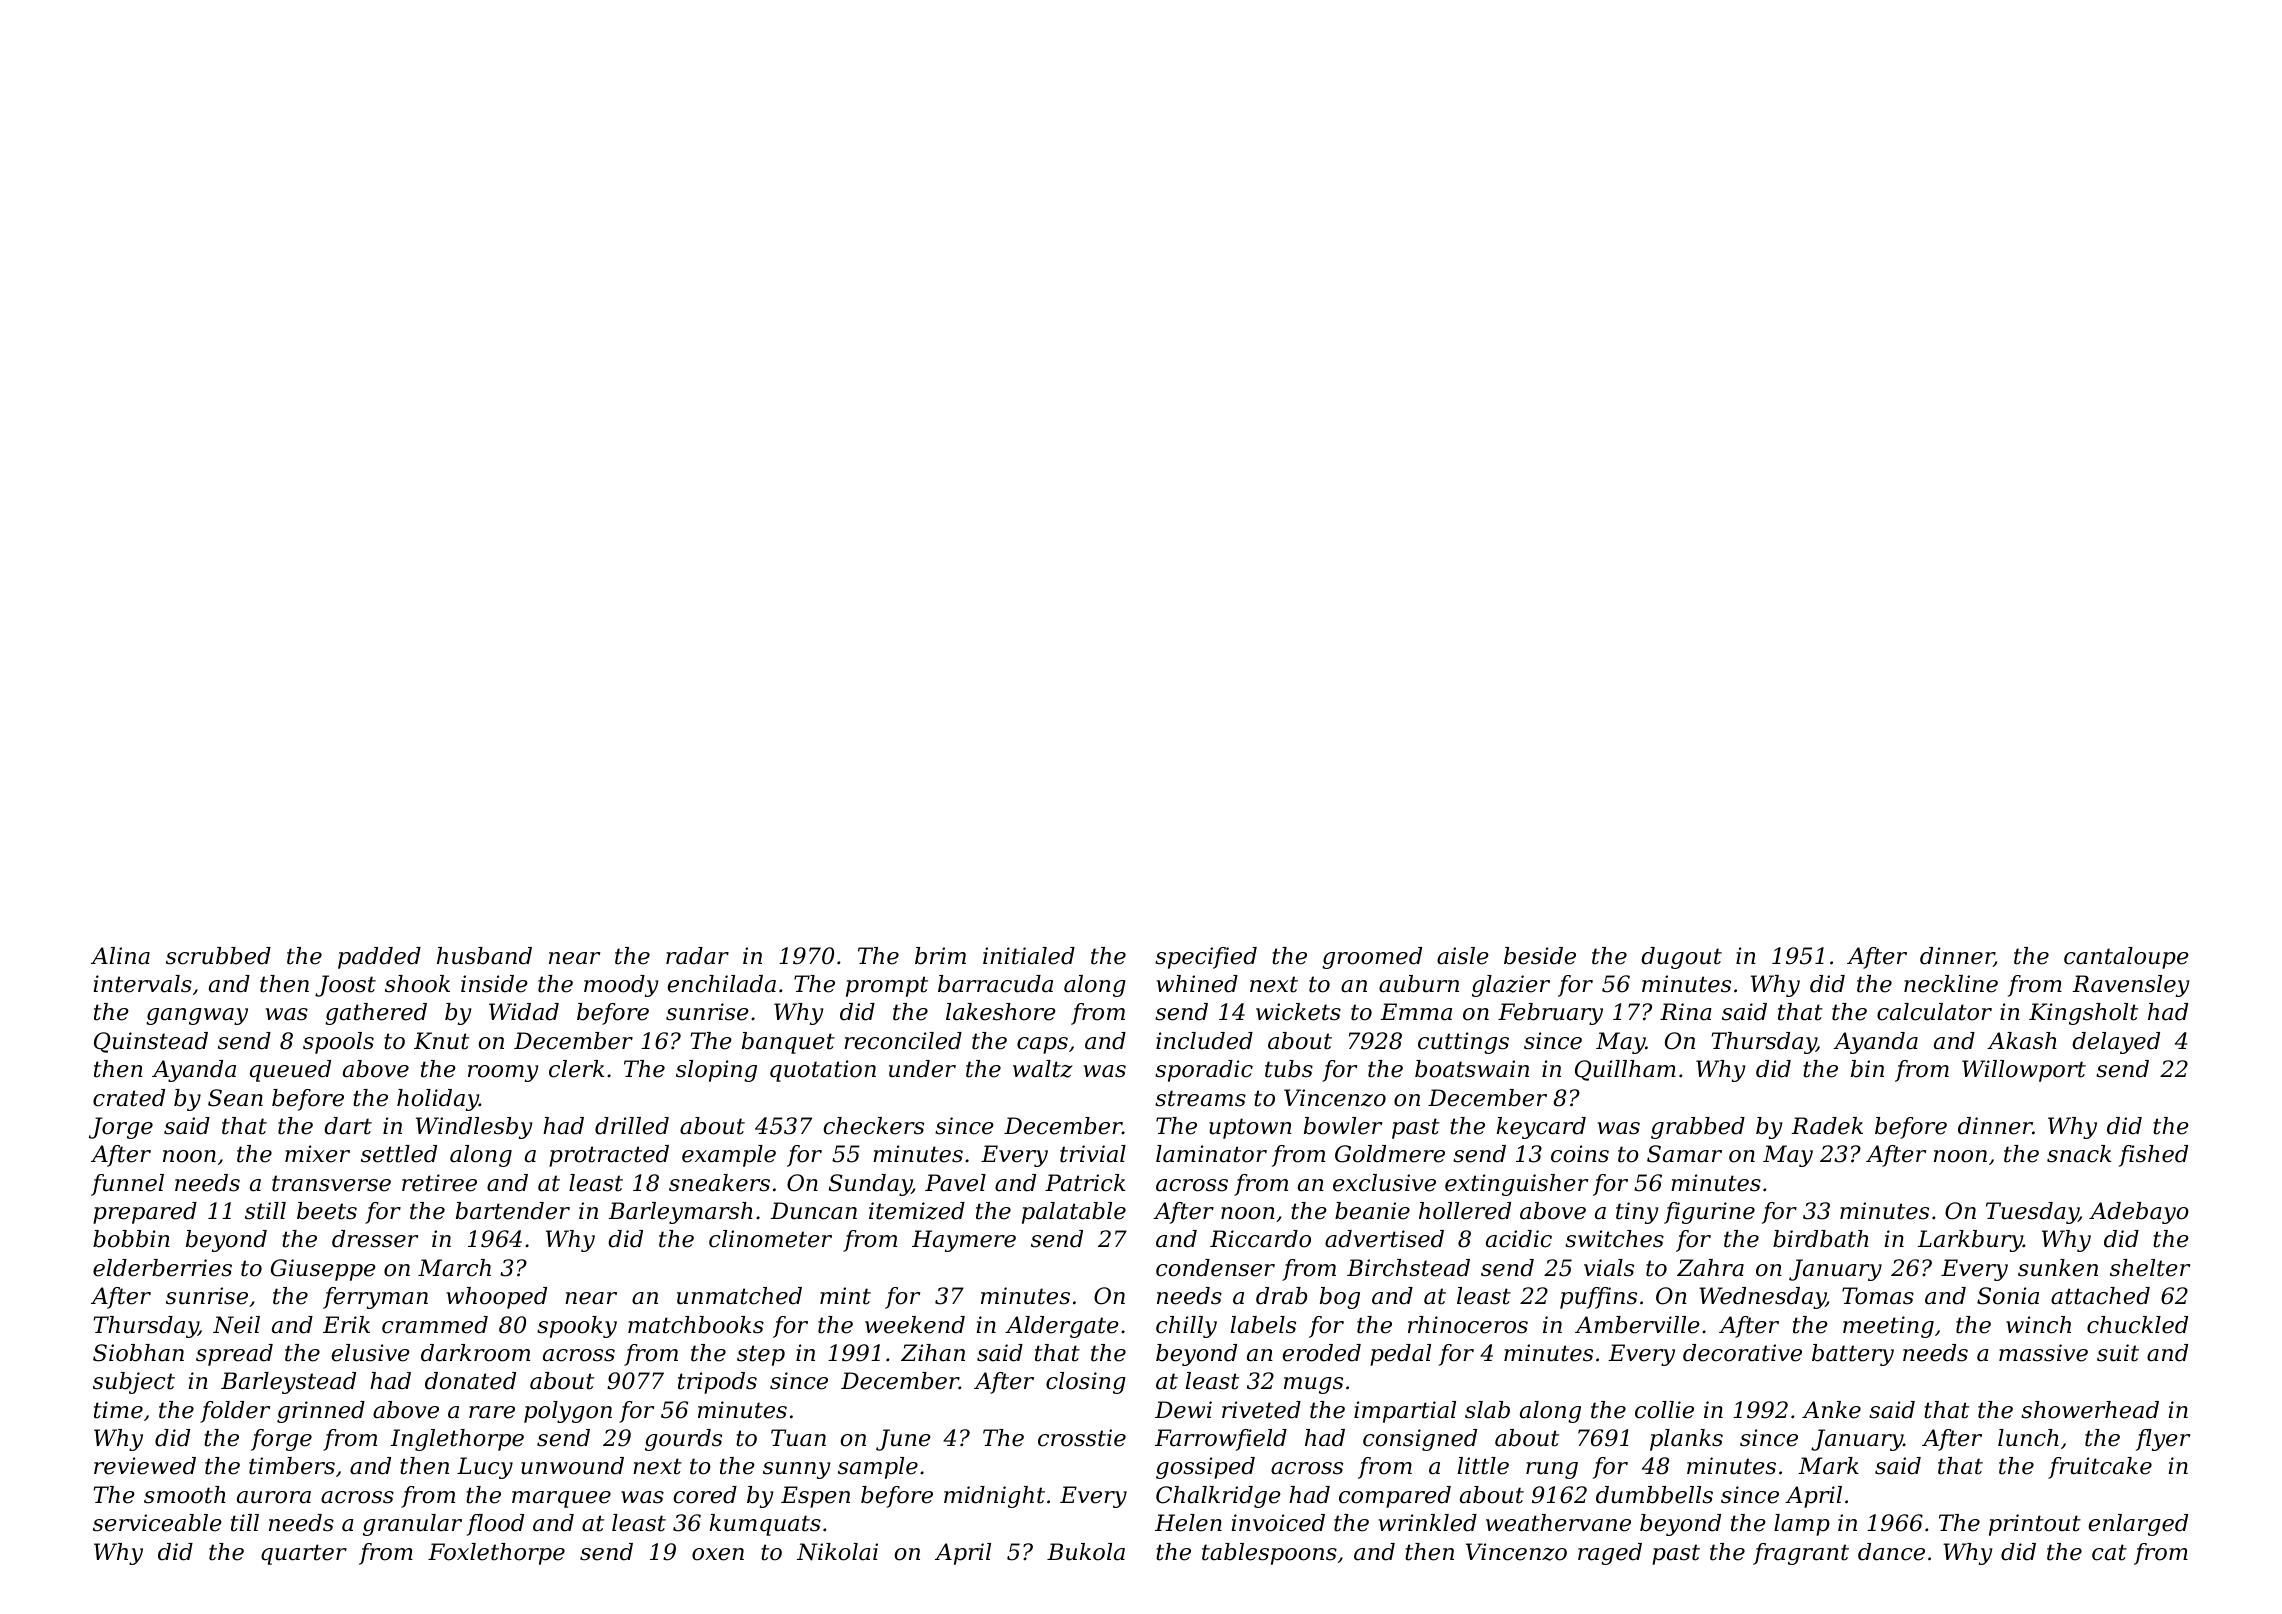  I want to click on fished, so click(2153, 1156).
